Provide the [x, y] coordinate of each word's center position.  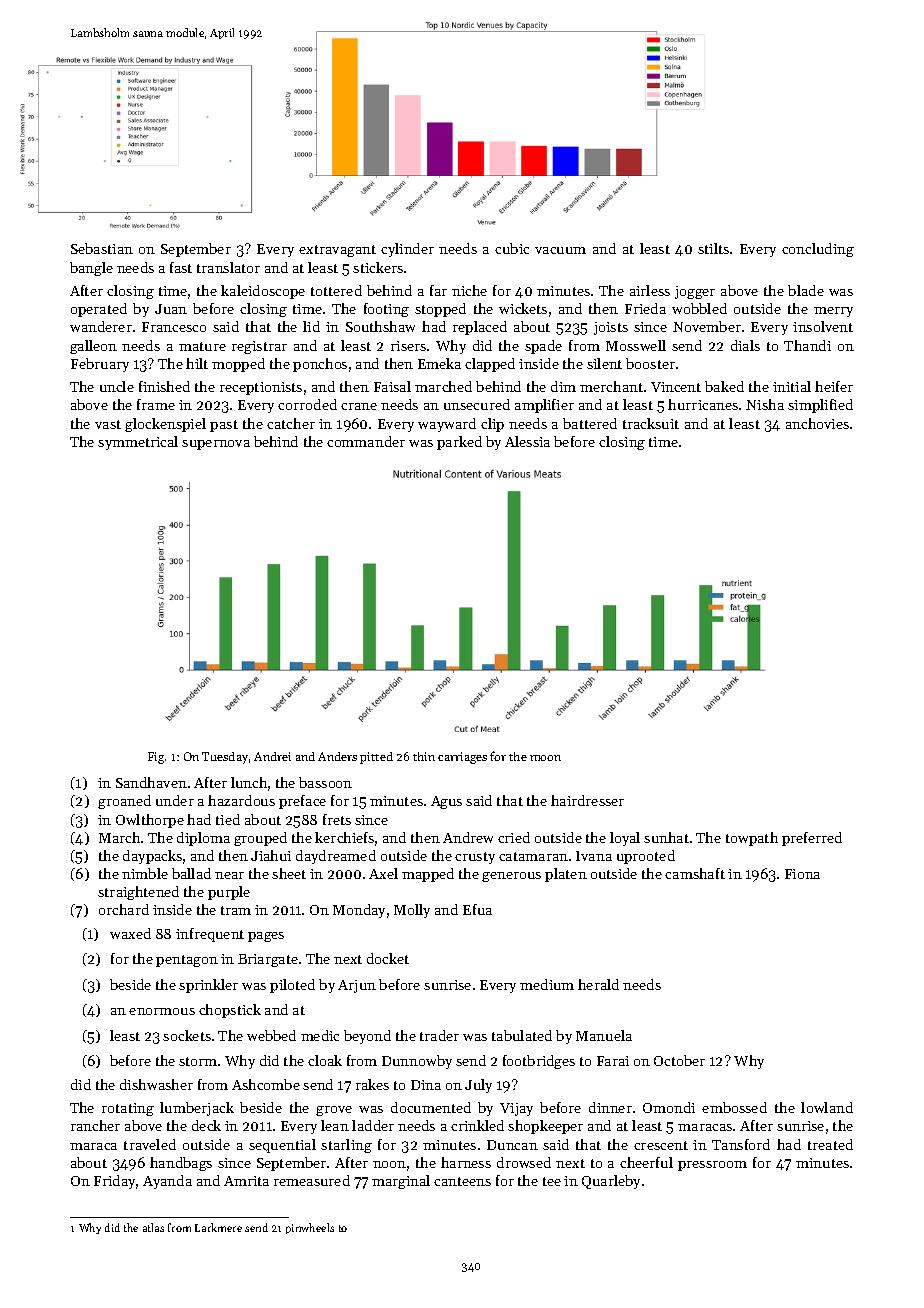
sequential [282, 1146]
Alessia [527, 441]
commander [366, 441]
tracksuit [651, 423]
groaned [124, 802]
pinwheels [310, 1228]
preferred [812, 839]
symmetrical [138, 443]
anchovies [817, 423]
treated [830, 1144]
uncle [117, 386]
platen [566, 875]
